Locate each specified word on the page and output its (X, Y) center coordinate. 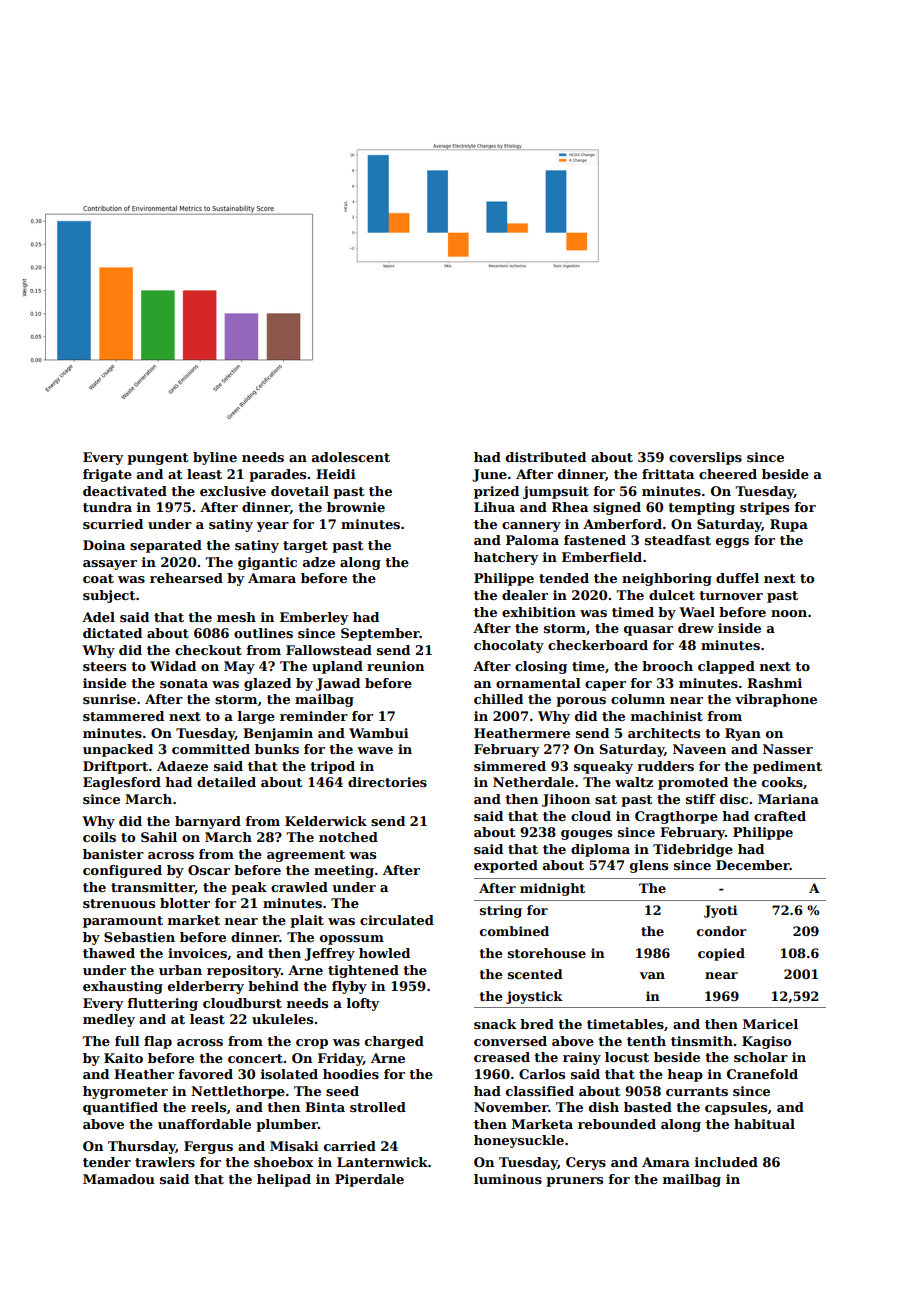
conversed (510, 1041)
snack (495, 1024)
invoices (197, 953)
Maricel (770, 1024)
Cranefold (762, 1074)
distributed (546, 457)
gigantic (267, 563)
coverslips (705, 458)
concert (255, 1058)
